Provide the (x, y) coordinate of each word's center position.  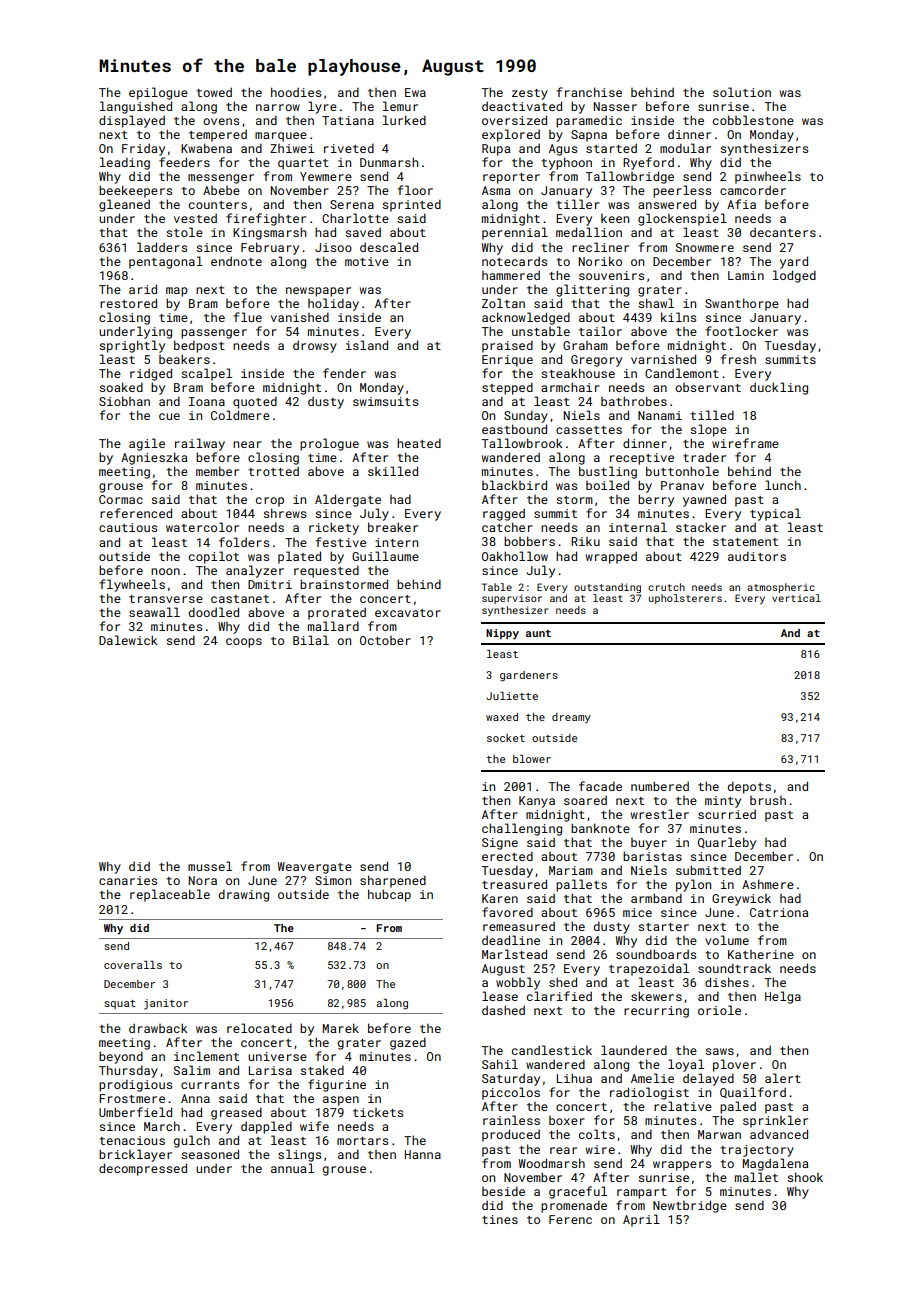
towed (214, 92)
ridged (151, 374)
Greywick (741, 900)
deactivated (522, 106)
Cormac (121, 499)
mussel (210, 866)
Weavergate (315, 868)
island (367, 345)
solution (742, 92)
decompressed (143, 1169)
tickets (378, 1112)
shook (805, 1177)
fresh (738, 359)
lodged (794, 276)
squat (120, 1004)
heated (419, 443)
